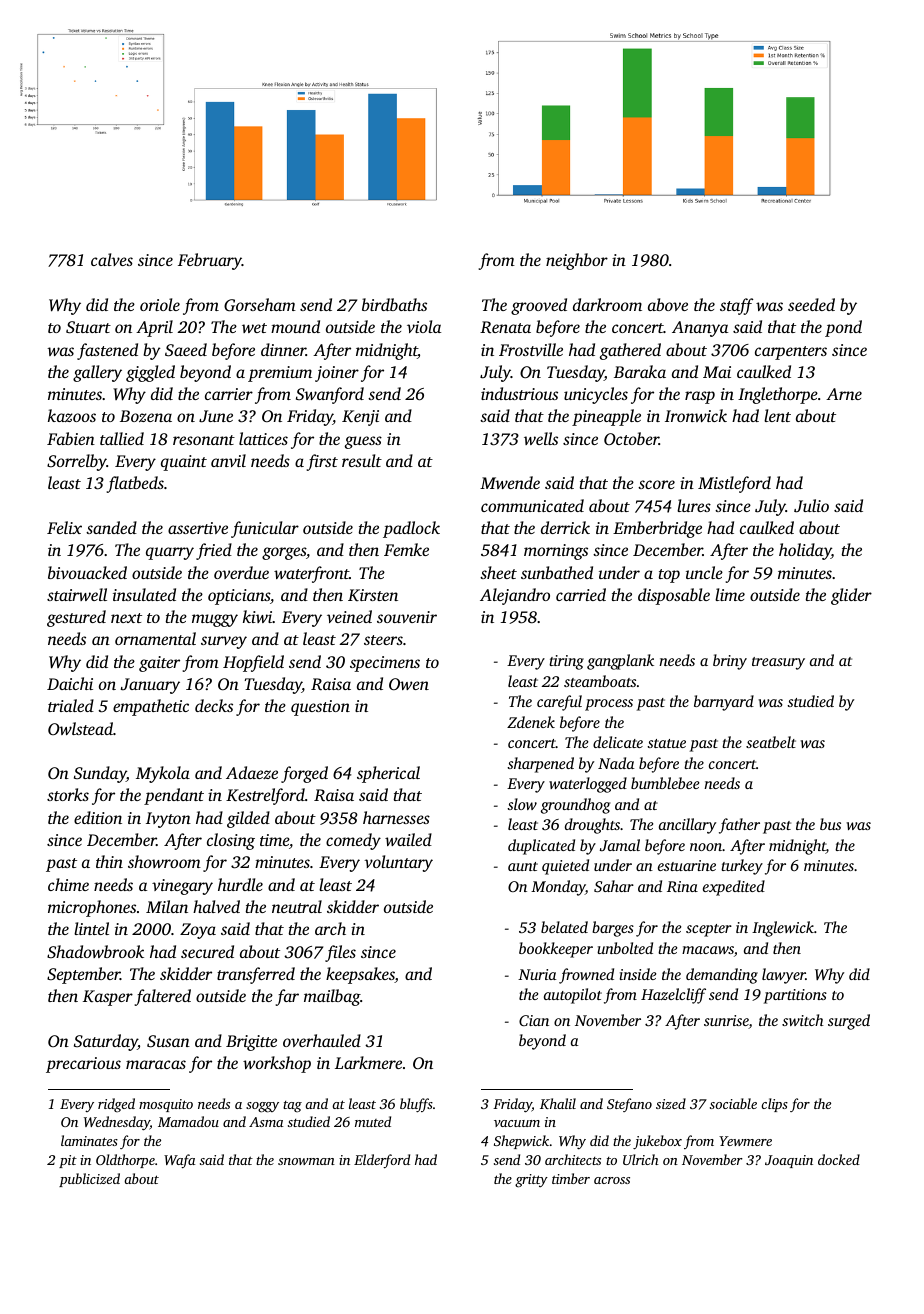  Describe the element at coordinates (89, 1180) in the page. I see `publicized` at that location.
